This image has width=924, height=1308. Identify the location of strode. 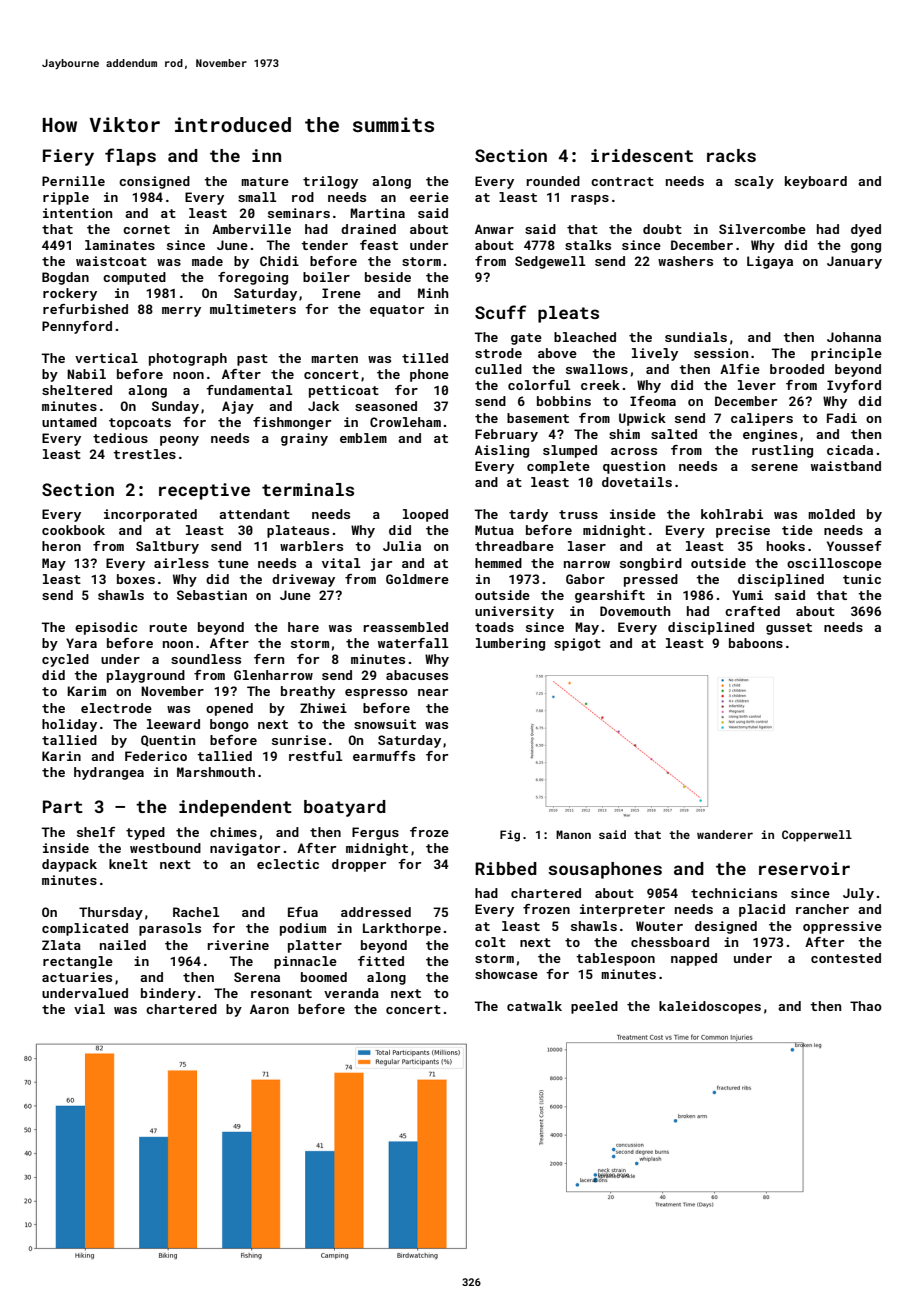
(498, 353).
